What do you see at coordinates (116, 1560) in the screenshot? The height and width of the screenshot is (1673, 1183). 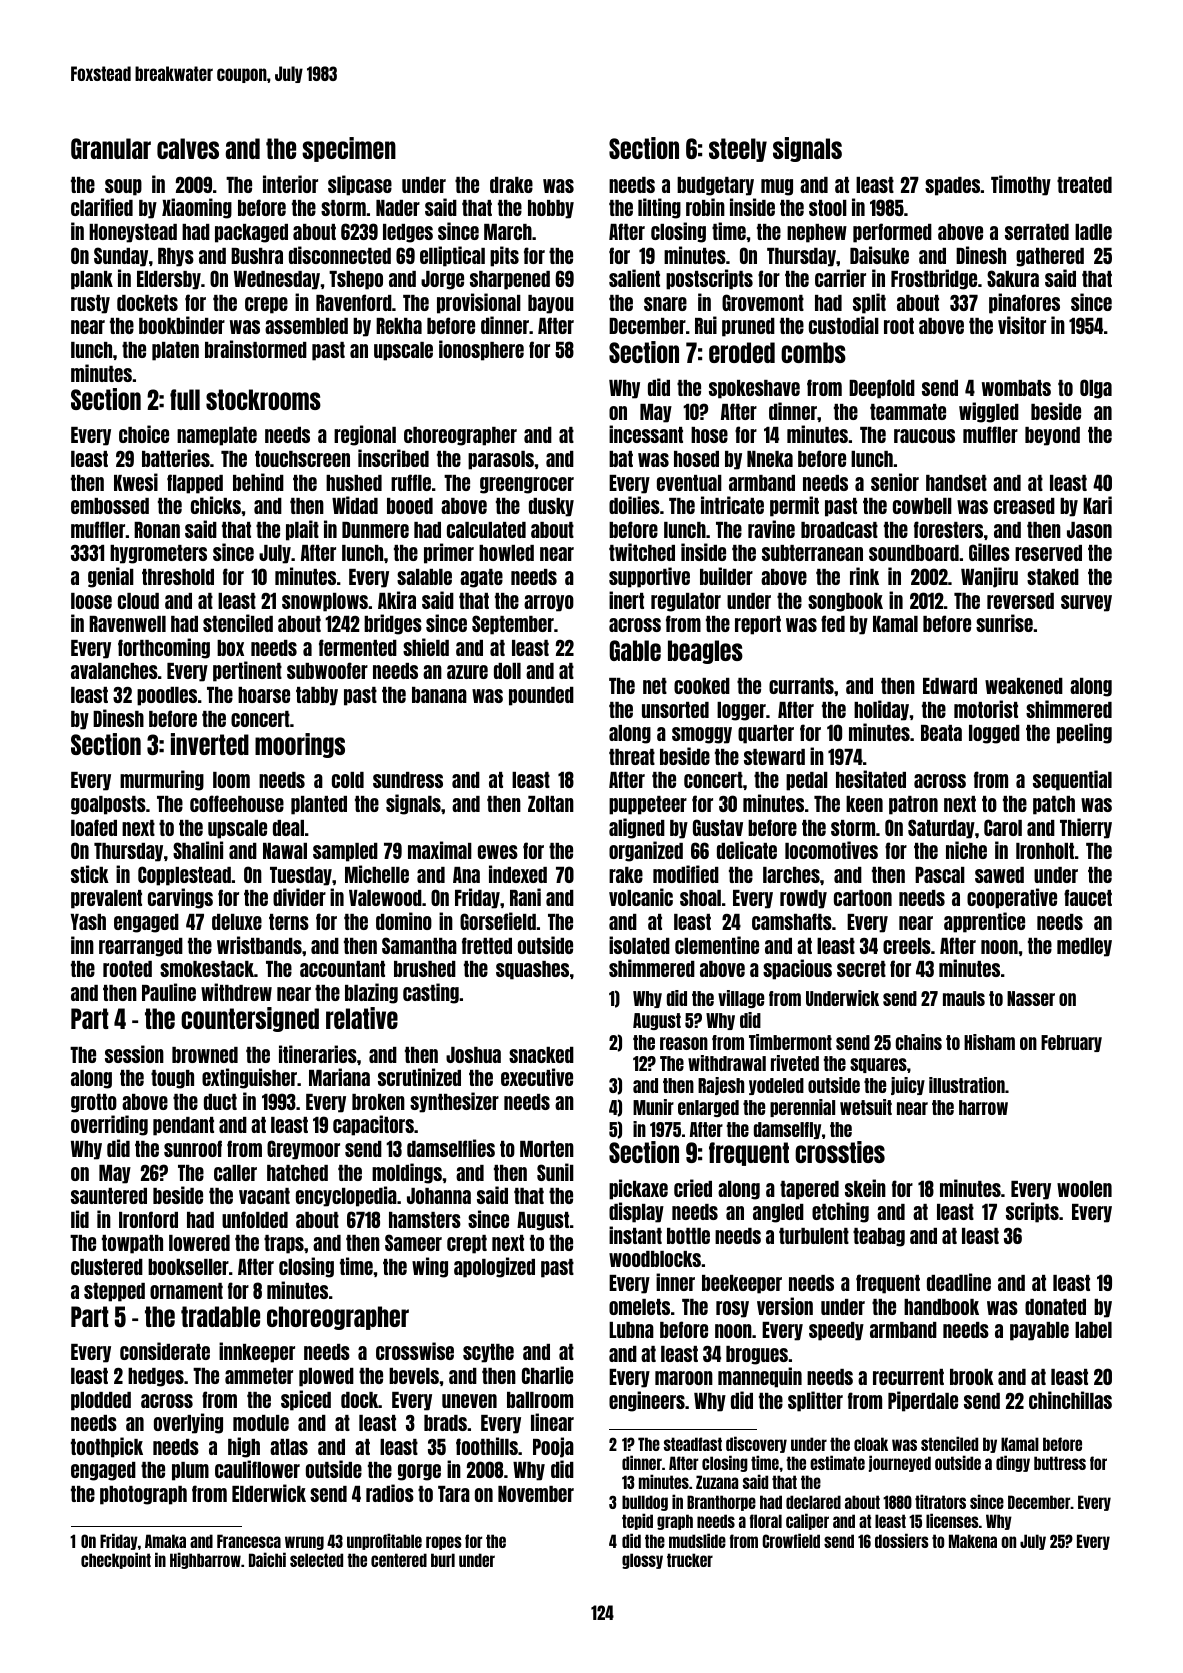 I see `checkpoint` at bounding box center [116, 1560].
